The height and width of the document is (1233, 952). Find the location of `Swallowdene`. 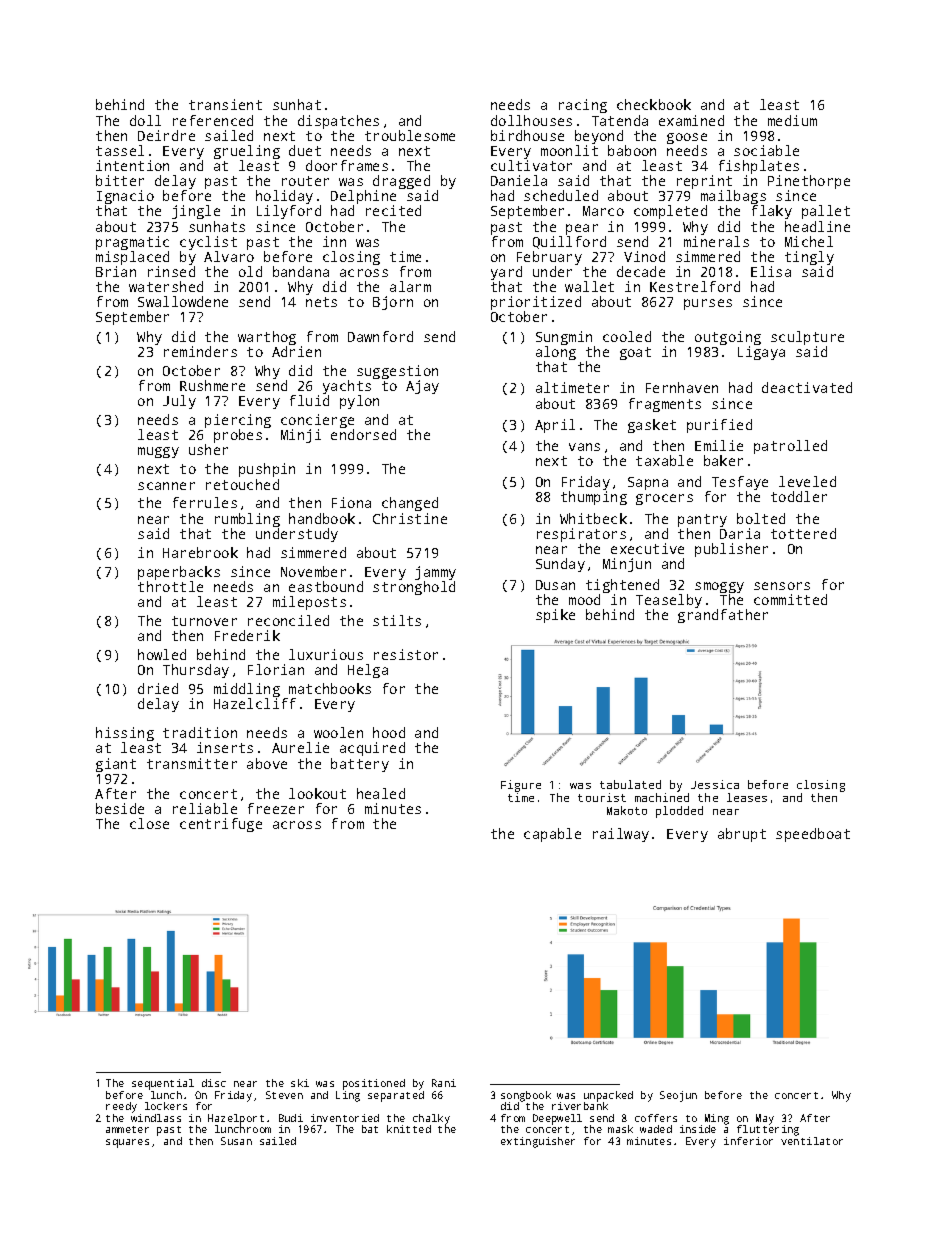

Swallowdene is located at coordinates (183, 301).
